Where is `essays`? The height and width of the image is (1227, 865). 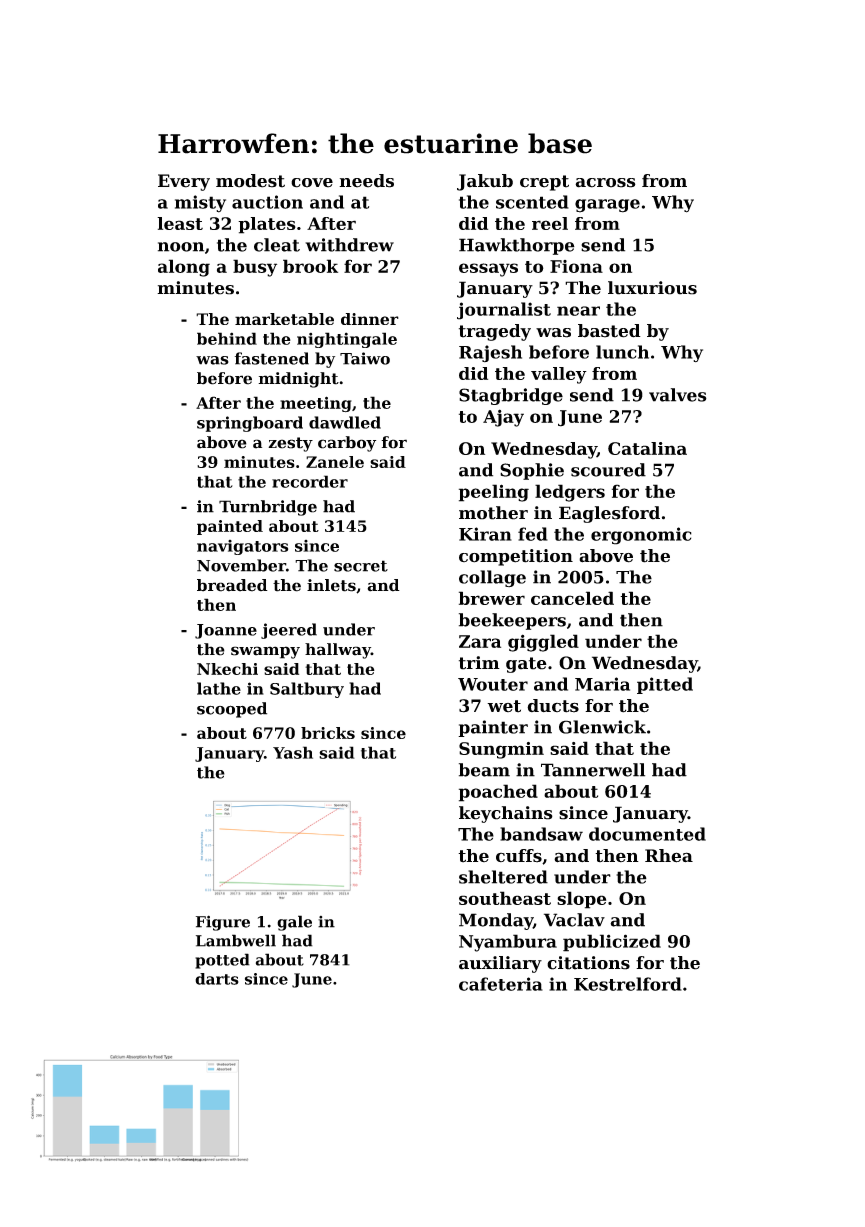
essays is located at coordinates (488, 270).
